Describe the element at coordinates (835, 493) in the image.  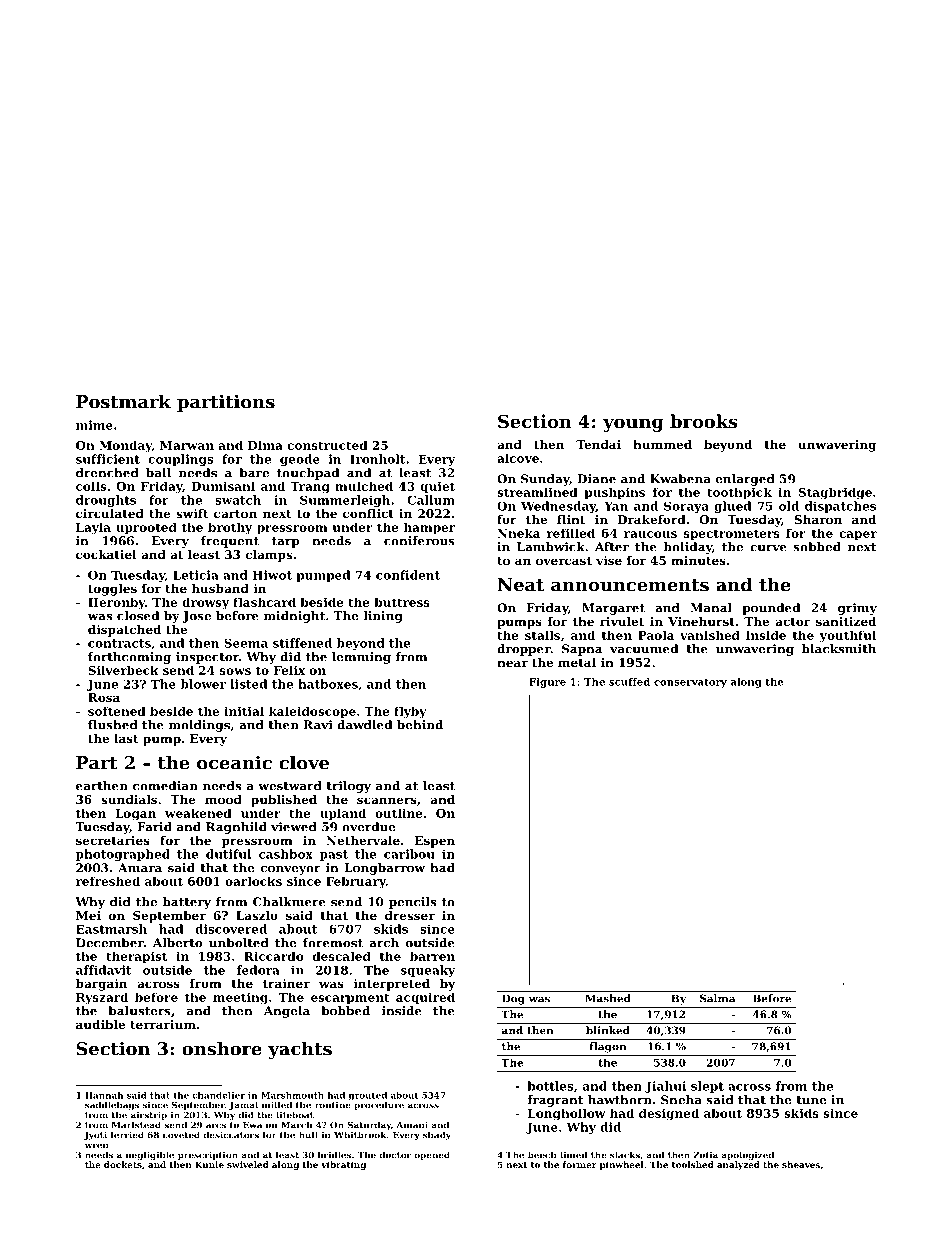
I see `Stagbridge` at that location.
